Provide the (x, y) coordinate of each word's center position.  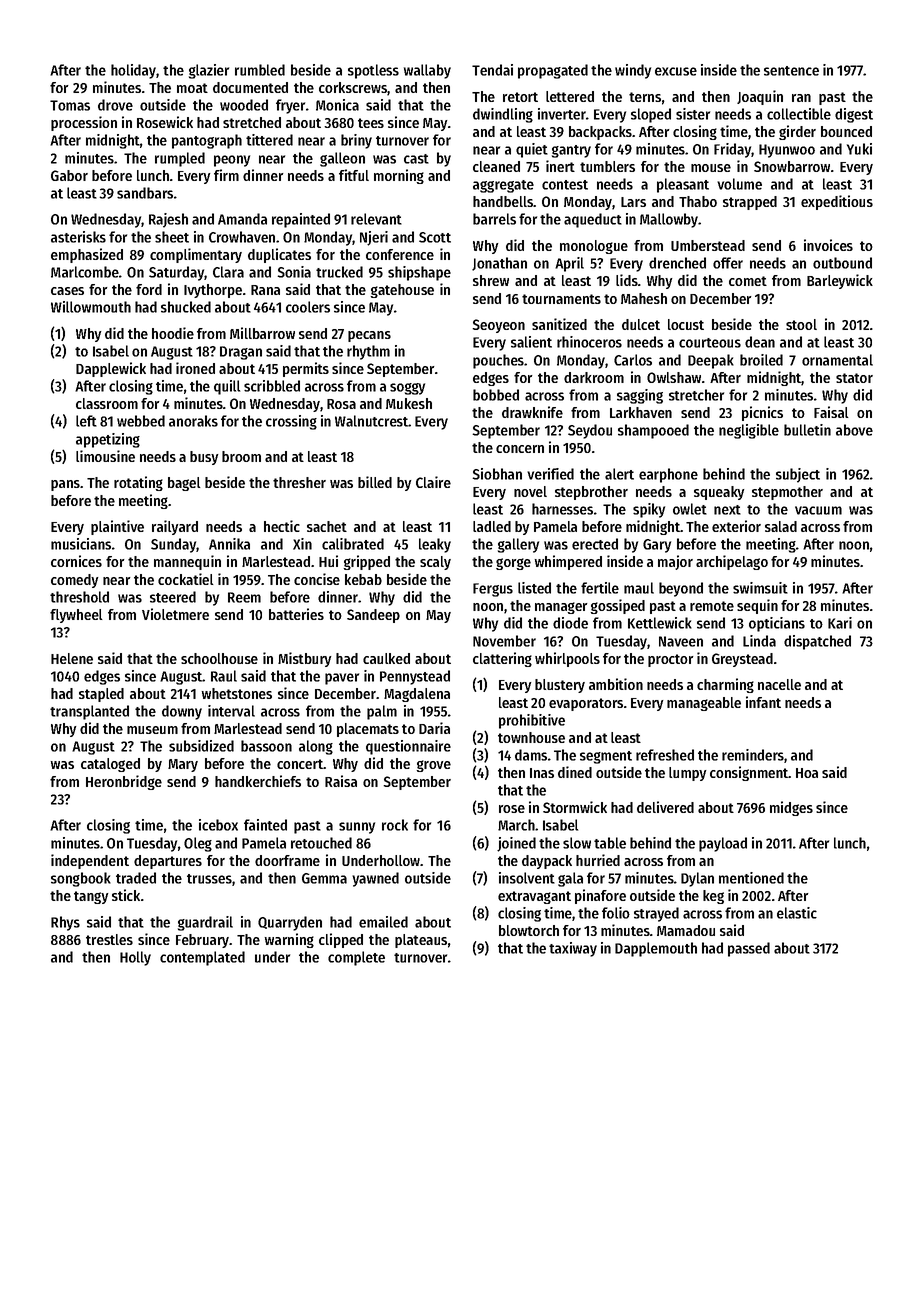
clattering (502, 659)
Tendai (492, 70)
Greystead (742, 660)
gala (570, 879)
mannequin (187, 562)
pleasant (683, 185)
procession (84, 123)
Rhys (65, 923)
